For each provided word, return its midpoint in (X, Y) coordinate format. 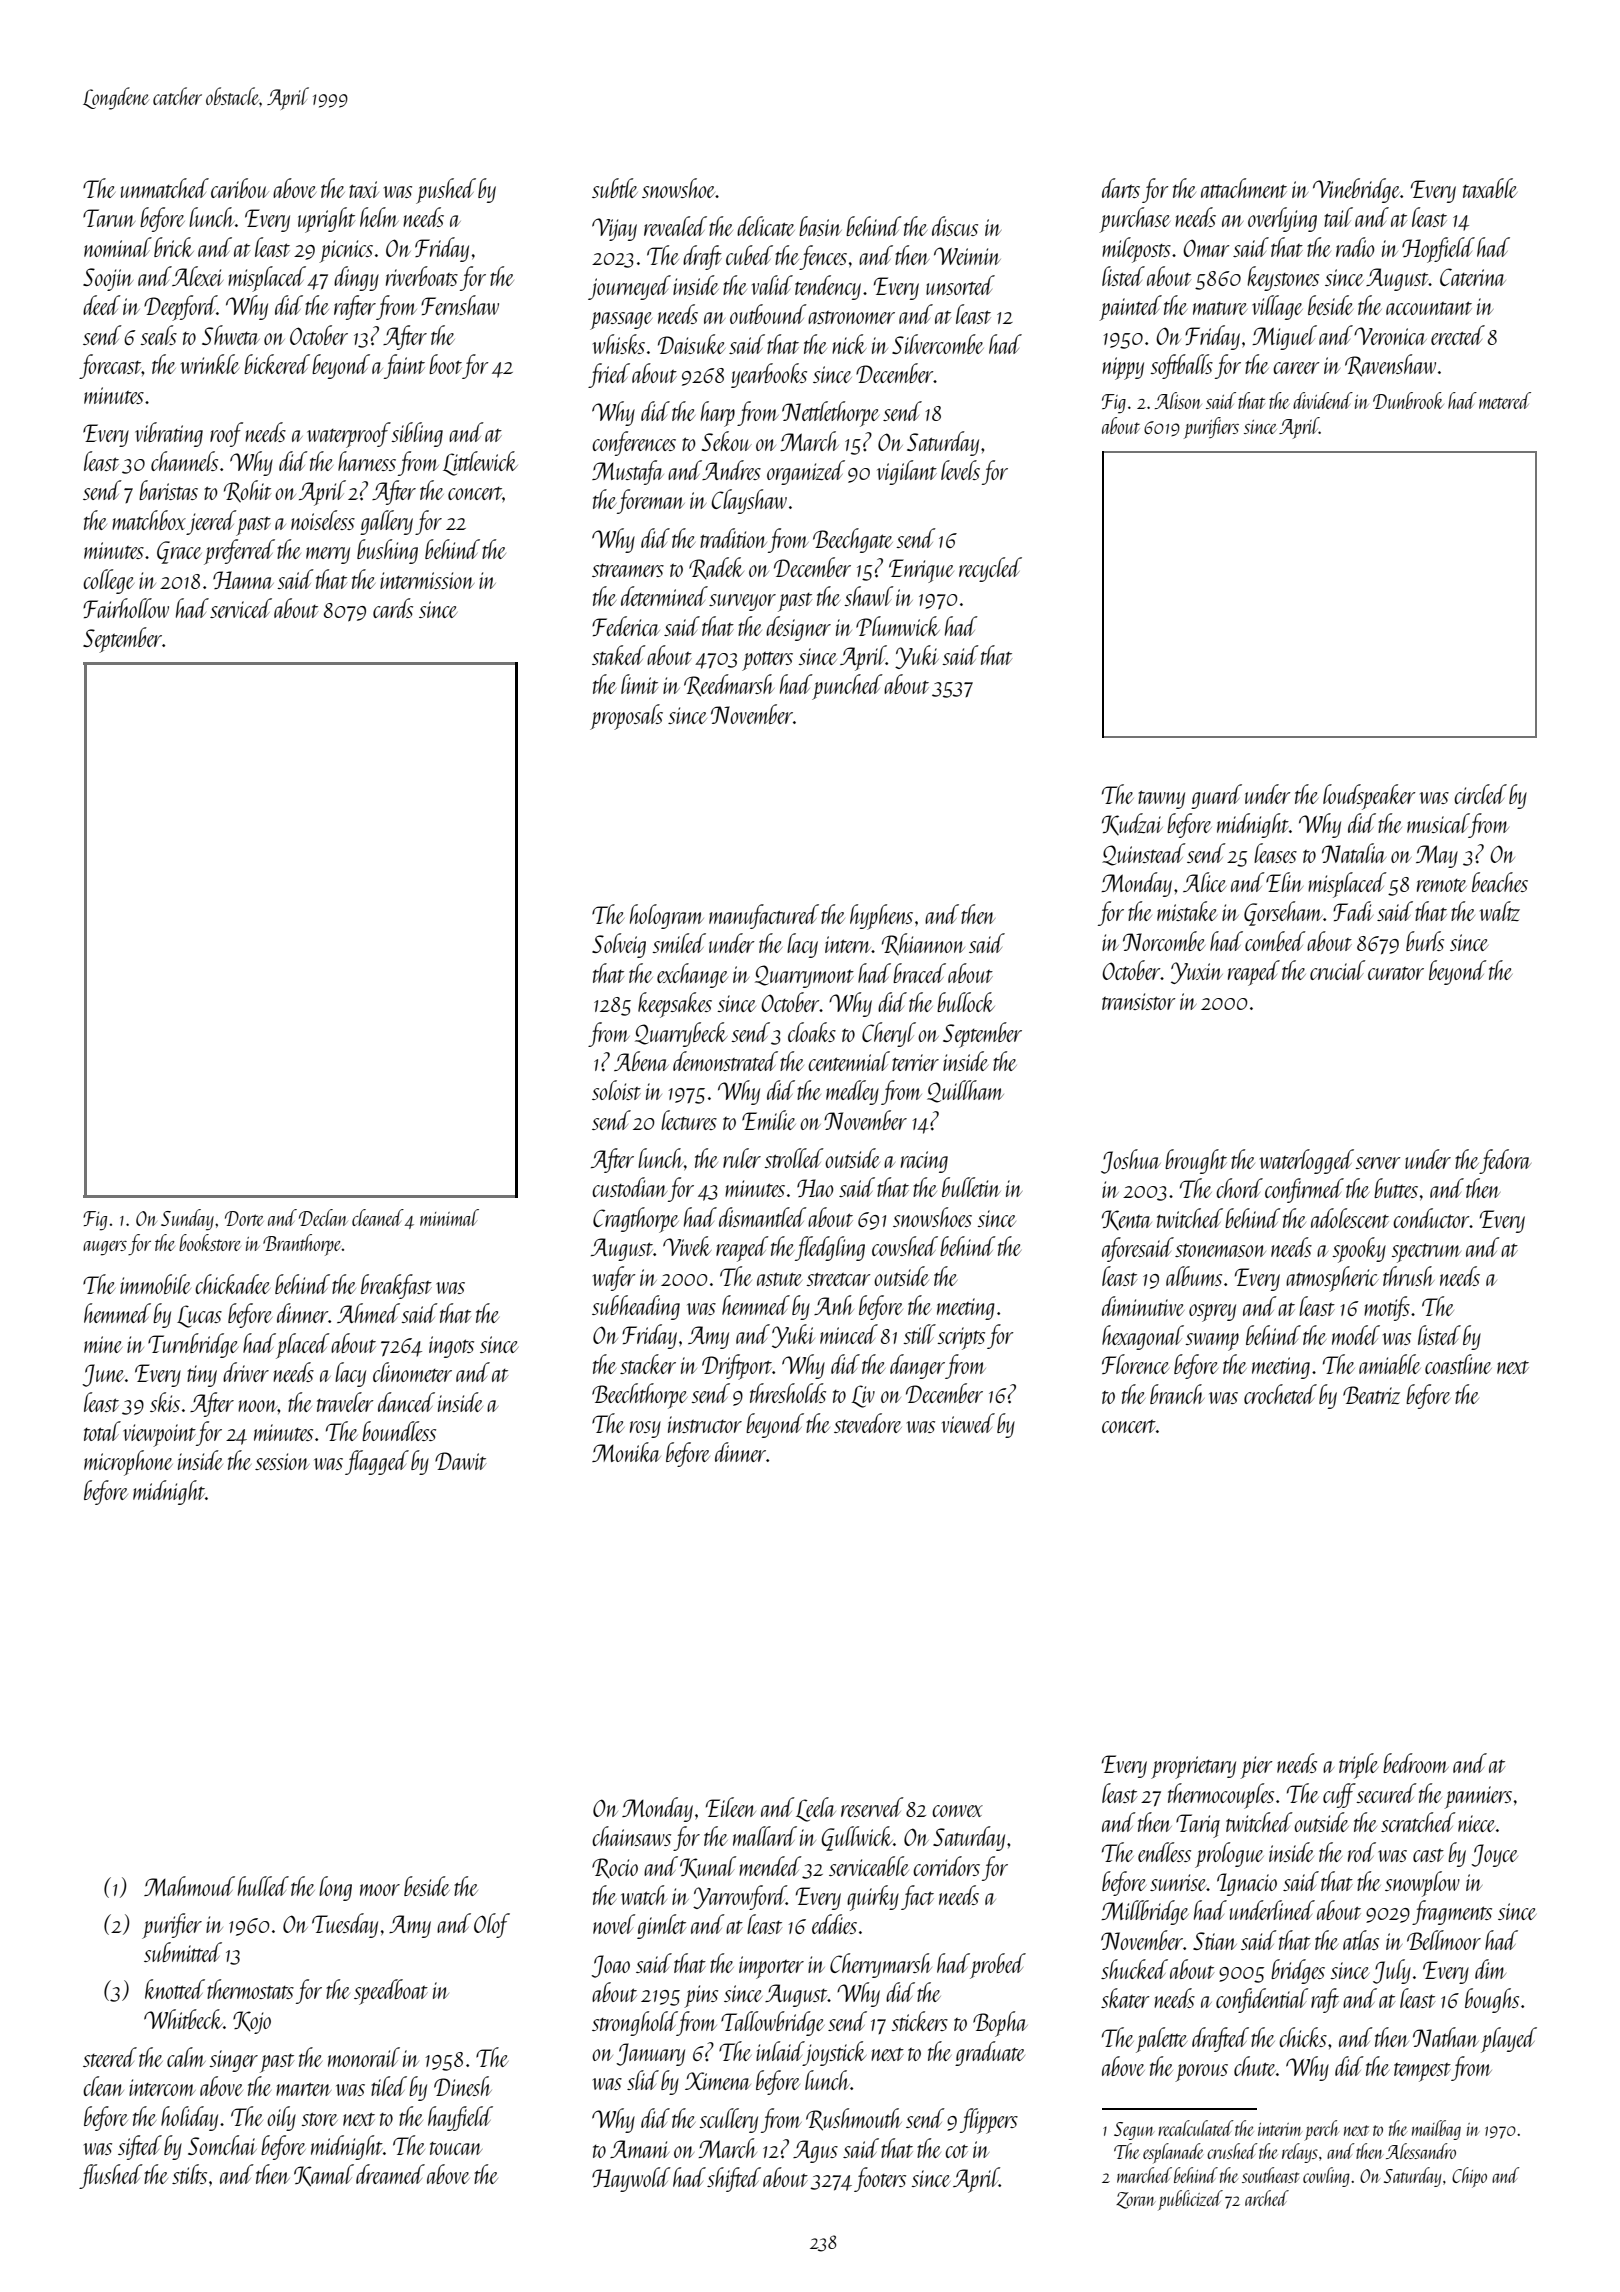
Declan (323, 1217)
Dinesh (463, 2086)
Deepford (180, 308)
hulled (263, 1886)
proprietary (1193, 1767)
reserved (872, 1807)
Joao (610, 1966)
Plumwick (898, 626)
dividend (1323, 400)
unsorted (960, 285)
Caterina (1473, 277)
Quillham (965, 1091)
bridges (1298, 1971)
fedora (1505, 1161)
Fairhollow (126, 608)
